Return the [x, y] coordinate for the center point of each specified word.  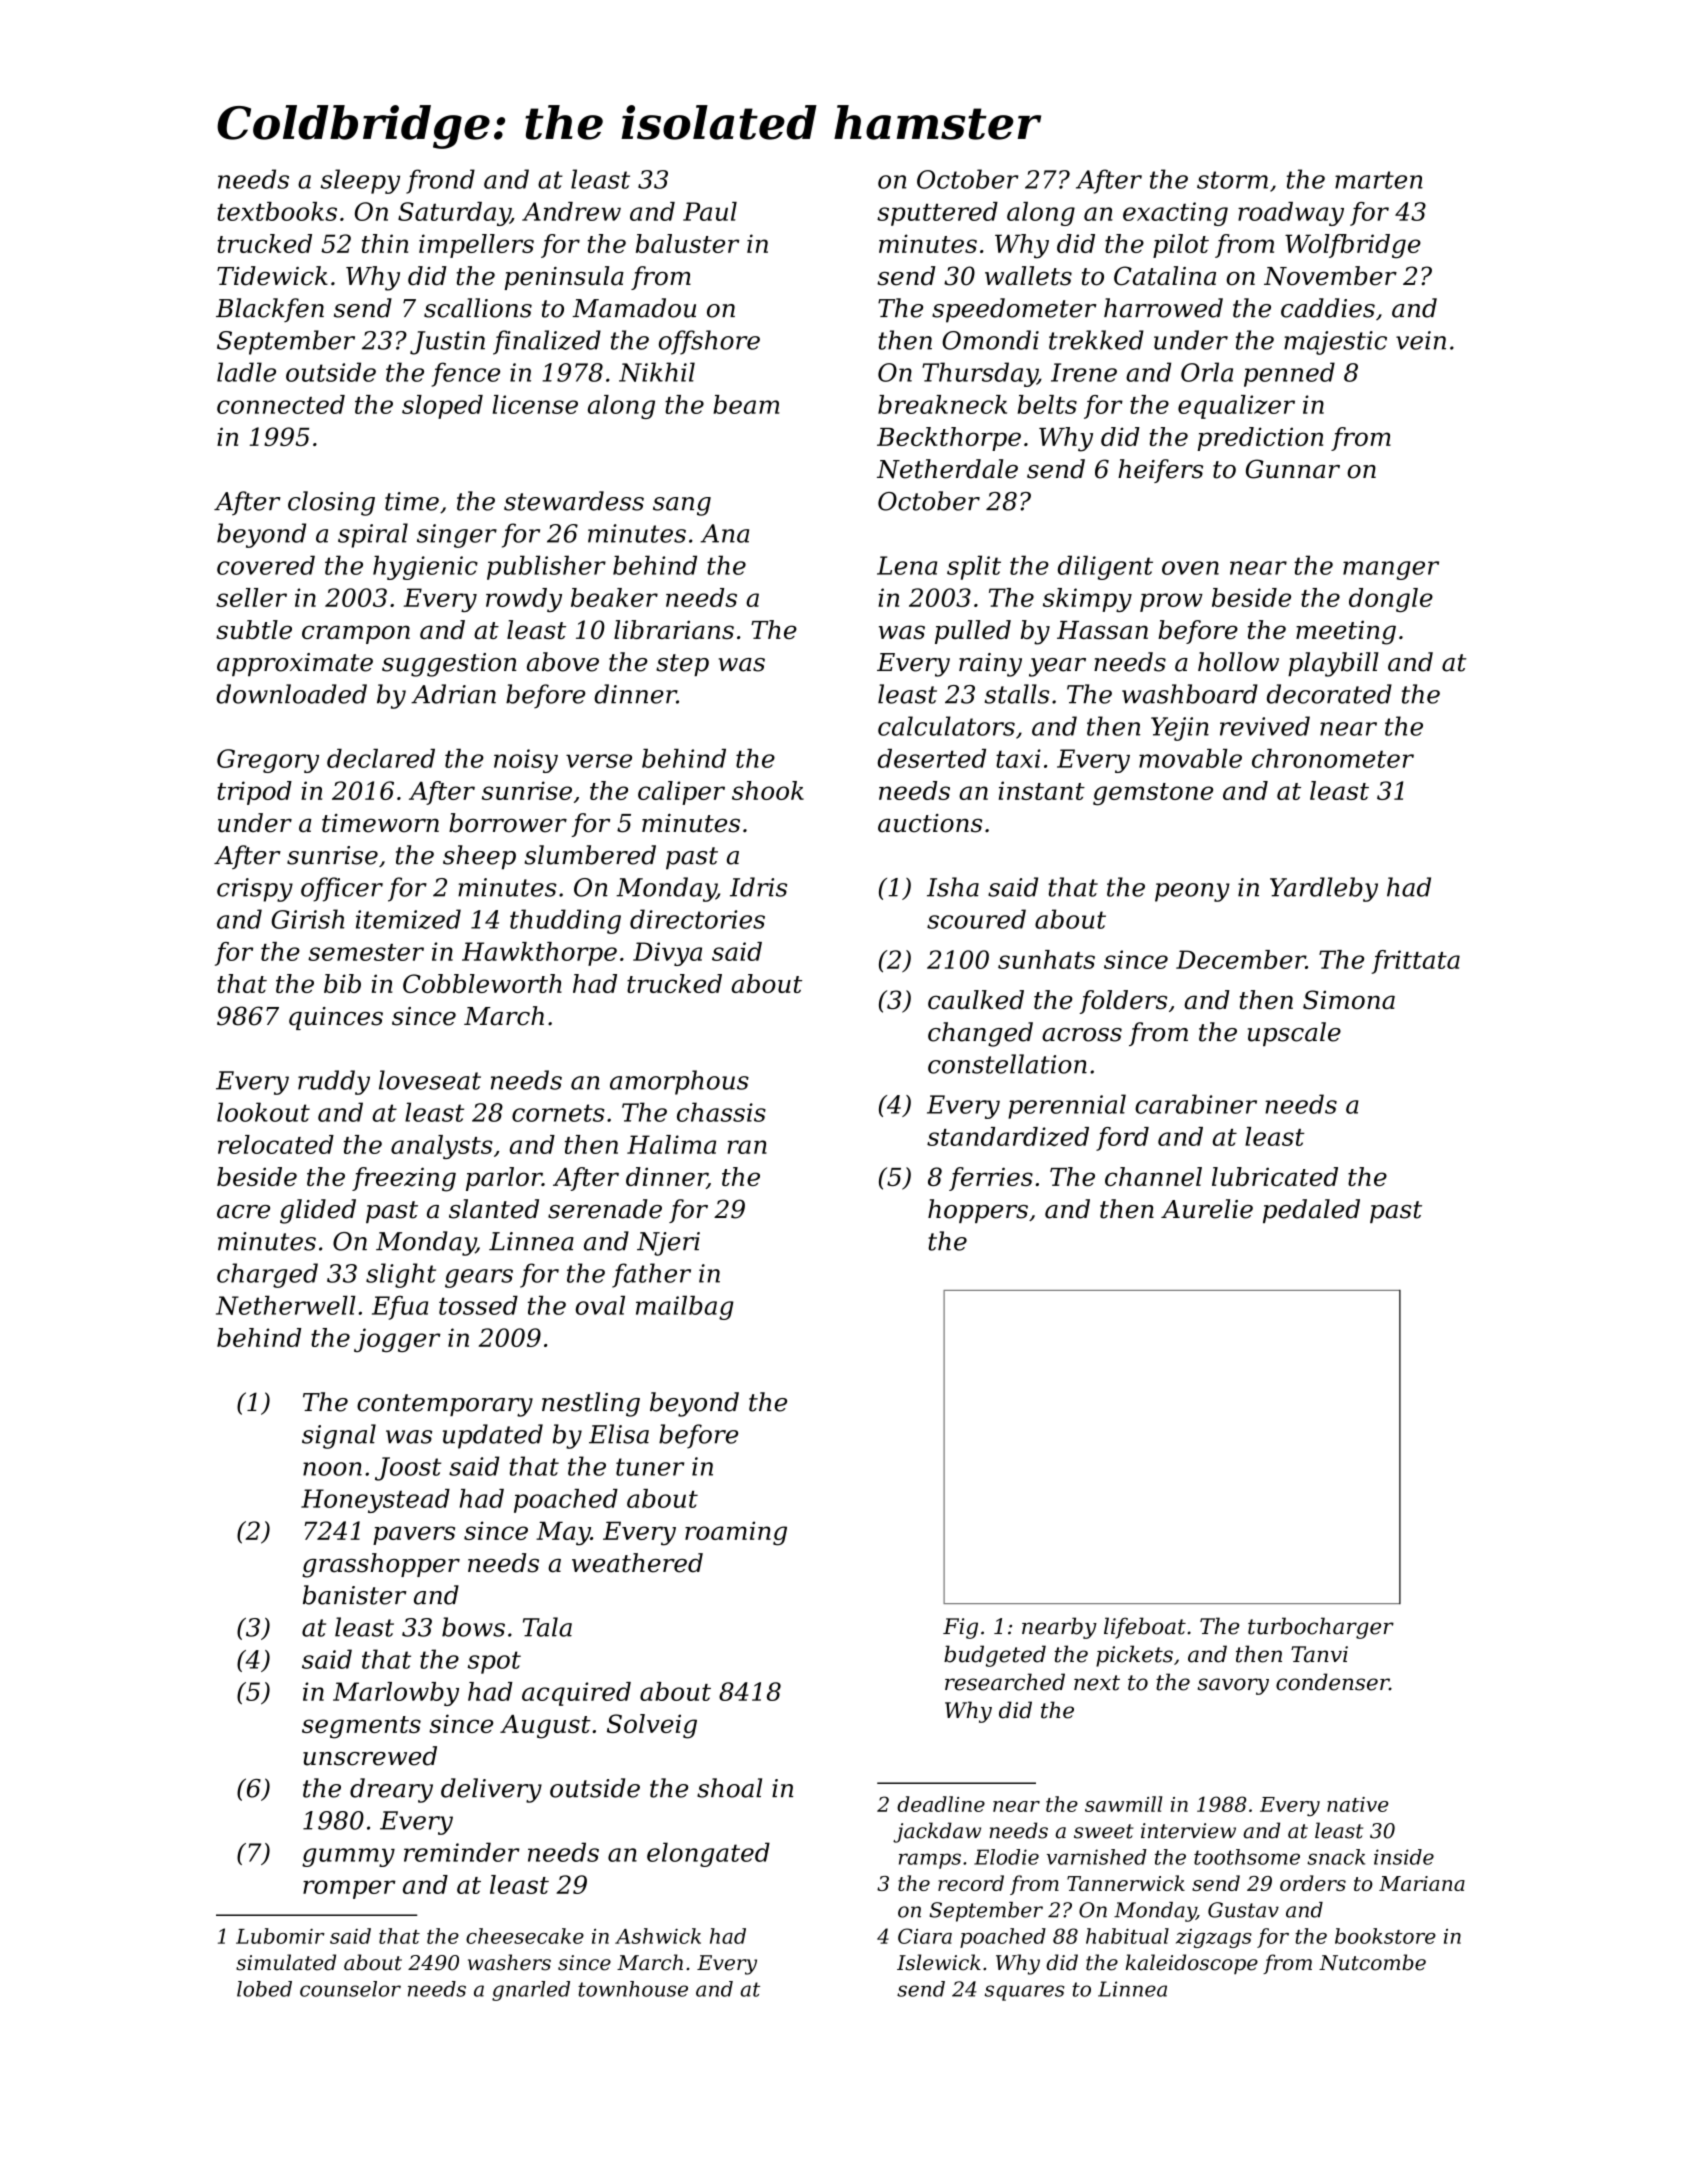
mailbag [685, 1308]
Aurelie [1207, 1209]
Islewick [939, 1962]
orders [1313, 1883]
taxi [1018, 758]
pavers [414, 1535]
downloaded [291, 694]
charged [267, 1275]
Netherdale [947, 469]
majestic [1335, 343]
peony [1192, 892]
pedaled [1311, 1211]
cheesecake [525, 1936]
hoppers [978, 1211]
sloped [442, 407]
